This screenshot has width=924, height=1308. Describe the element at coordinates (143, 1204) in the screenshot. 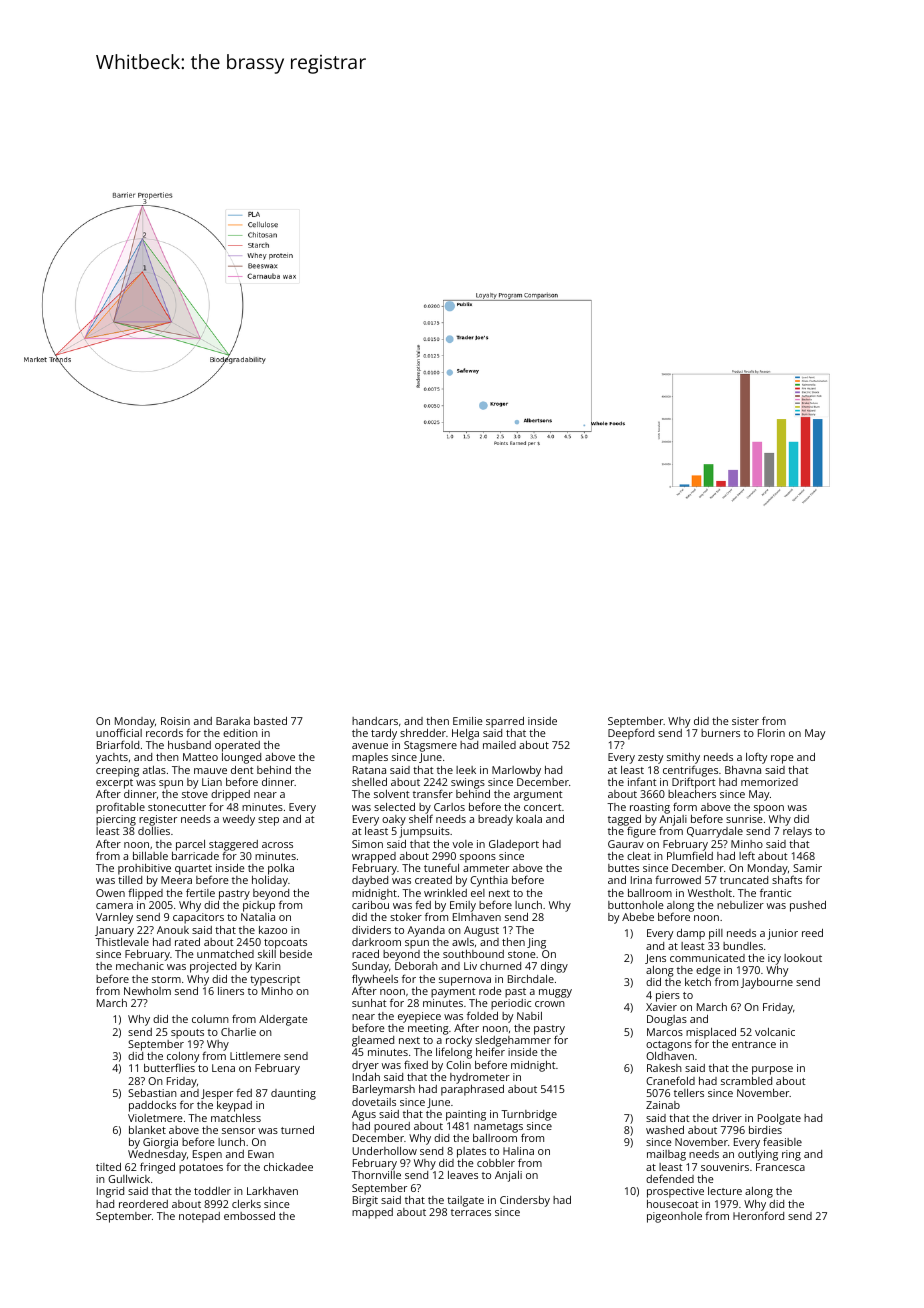

I see `reordered` at that location.
